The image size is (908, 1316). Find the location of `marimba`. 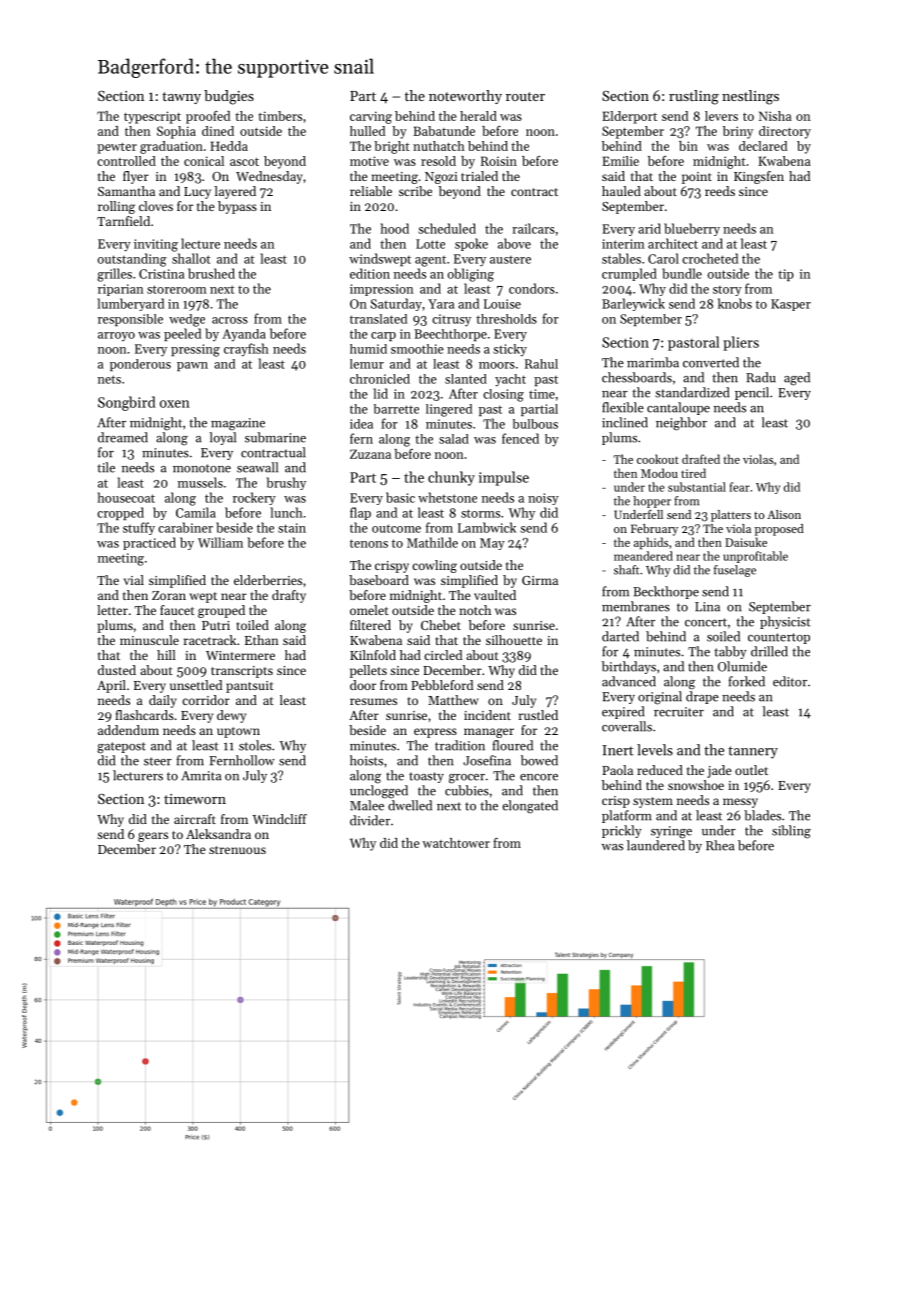

marimba is located at coordinates (653, 362).
